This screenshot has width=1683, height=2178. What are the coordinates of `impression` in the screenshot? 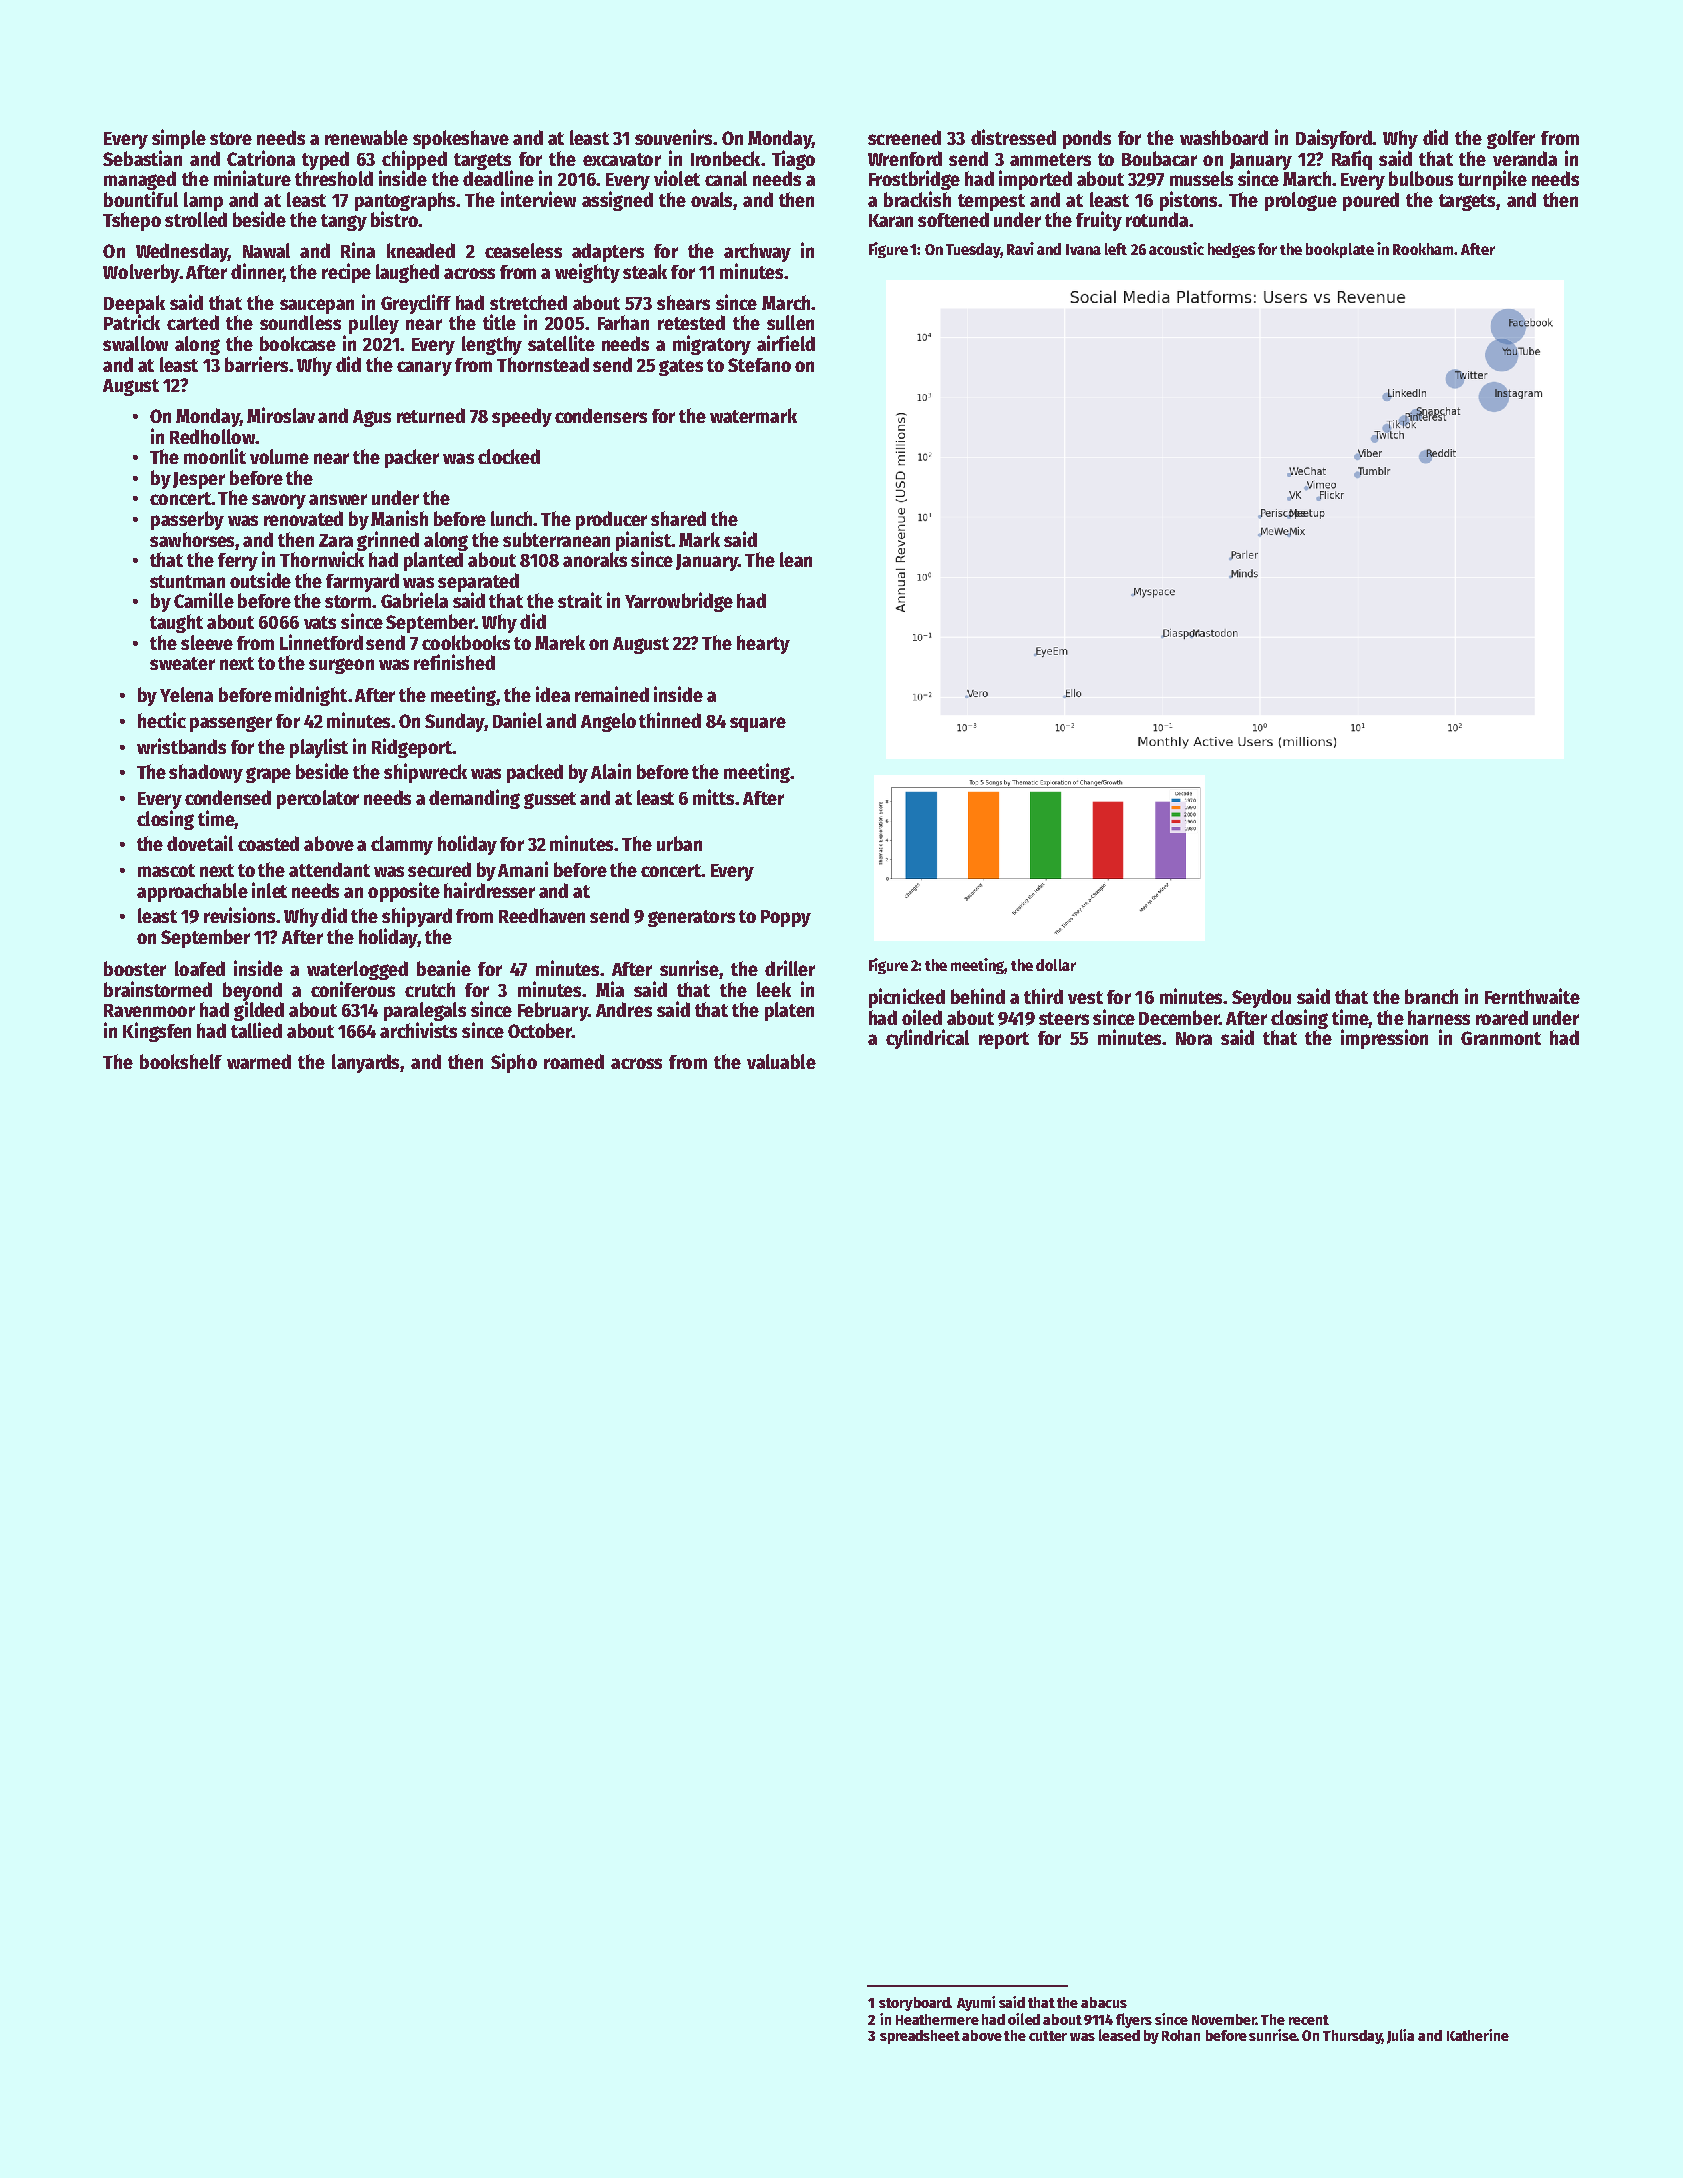 It's located at (1384, 1039).
